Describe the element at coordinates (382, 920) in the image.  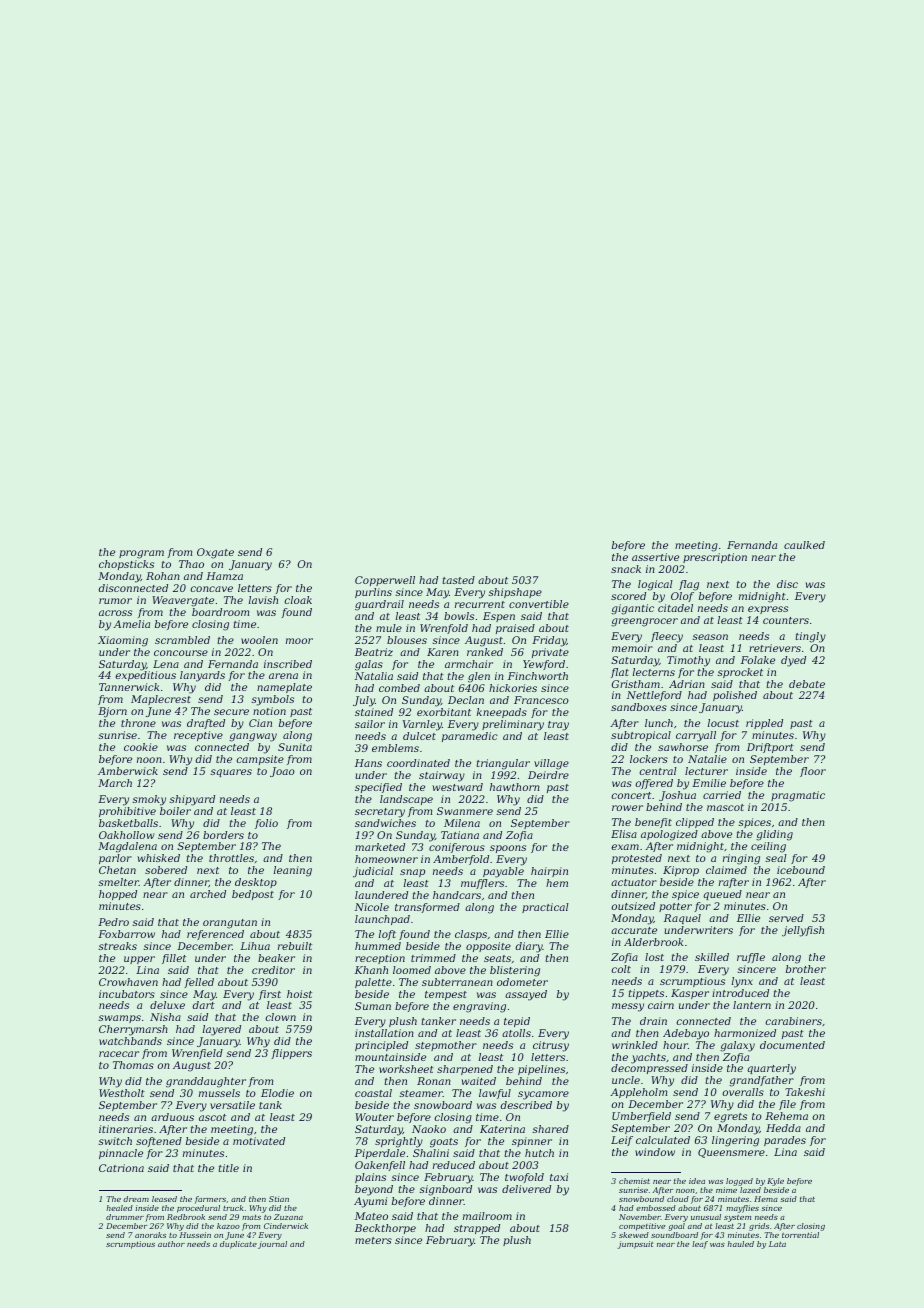
I see `launchpad` at that location.
